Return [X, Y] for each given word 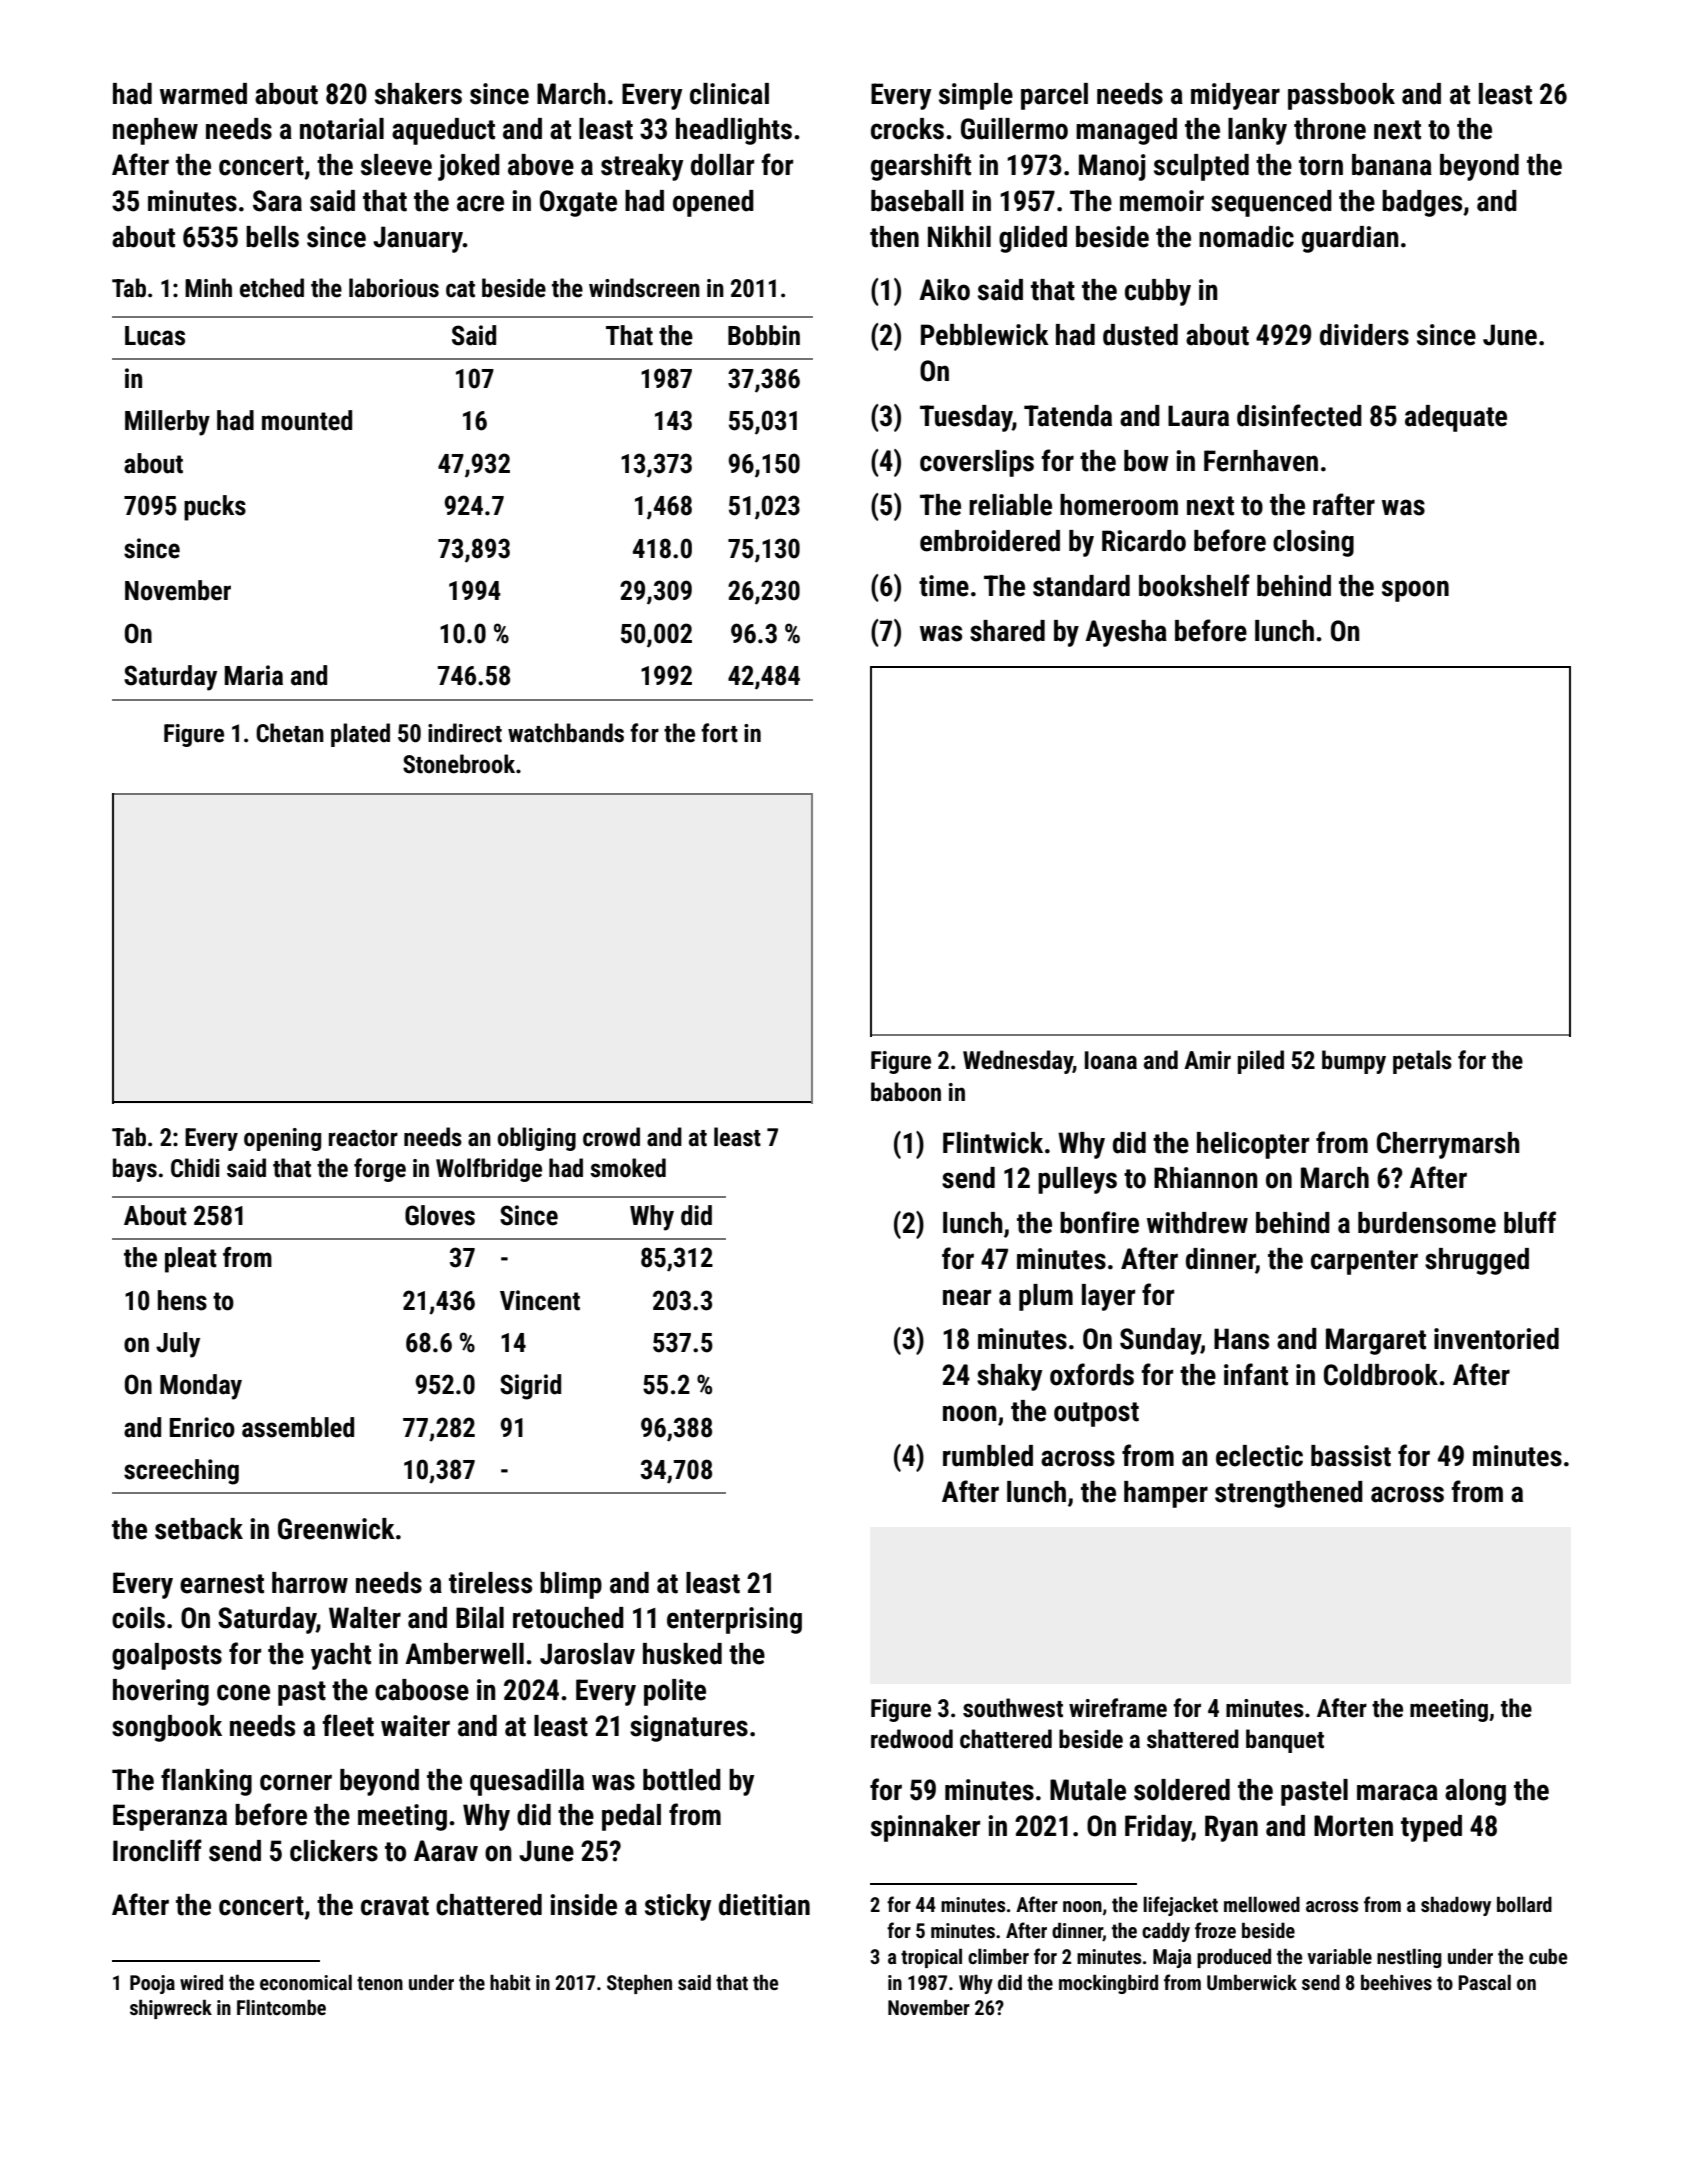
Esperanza [170, 1817]
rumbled [988, 1456]
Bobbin [764, 335]
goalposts [167, 1656]
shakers [418, 94]
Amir [1207, 1060]
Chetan [290, 733]
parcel [1054, 96]
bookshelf [1194, 585]
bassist [1351, 1456]
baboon [906, 1092]
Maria [254, 675]
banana [1392, 165]
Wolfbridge [489, 1170]
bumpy [1354, 1062]
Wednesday [1018, 1062]
